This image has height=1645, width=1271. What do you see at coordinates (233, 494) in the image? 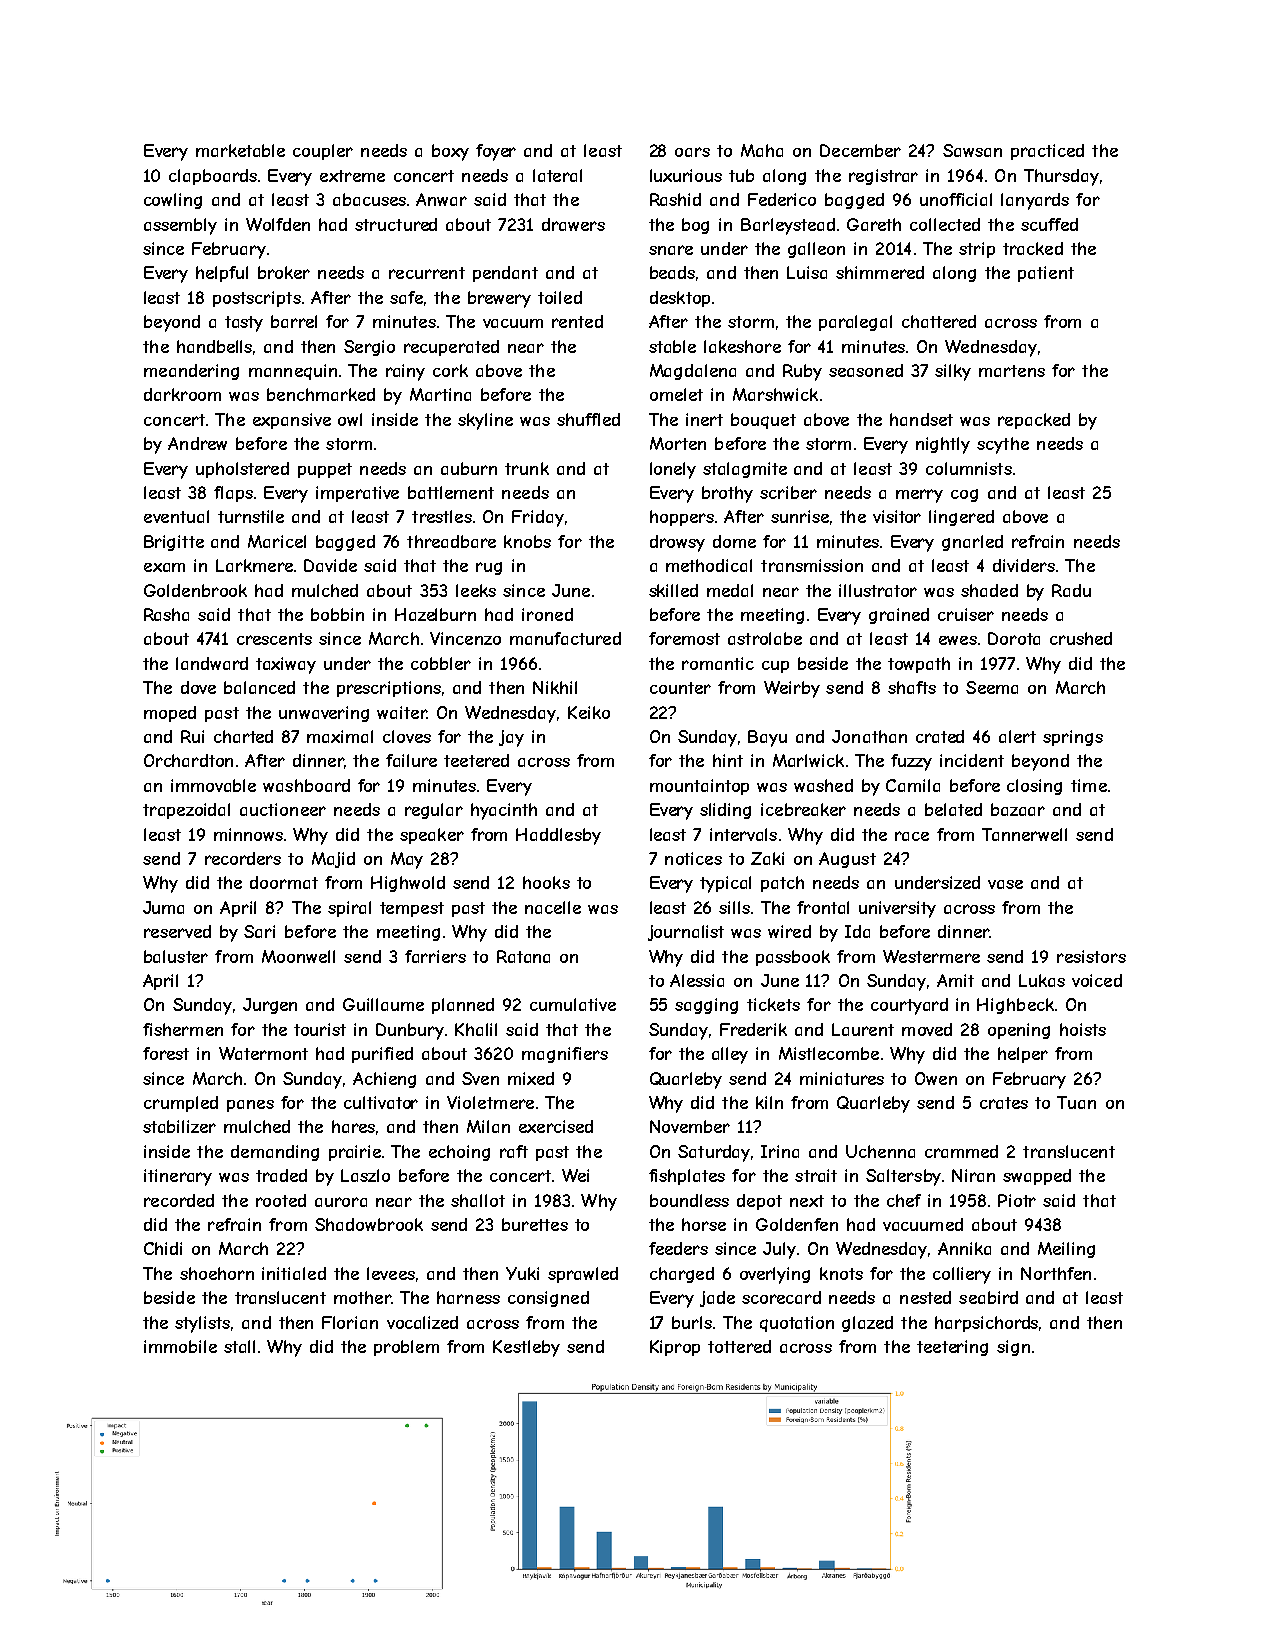
I see `flaps` at bounding box center [233, 494].
